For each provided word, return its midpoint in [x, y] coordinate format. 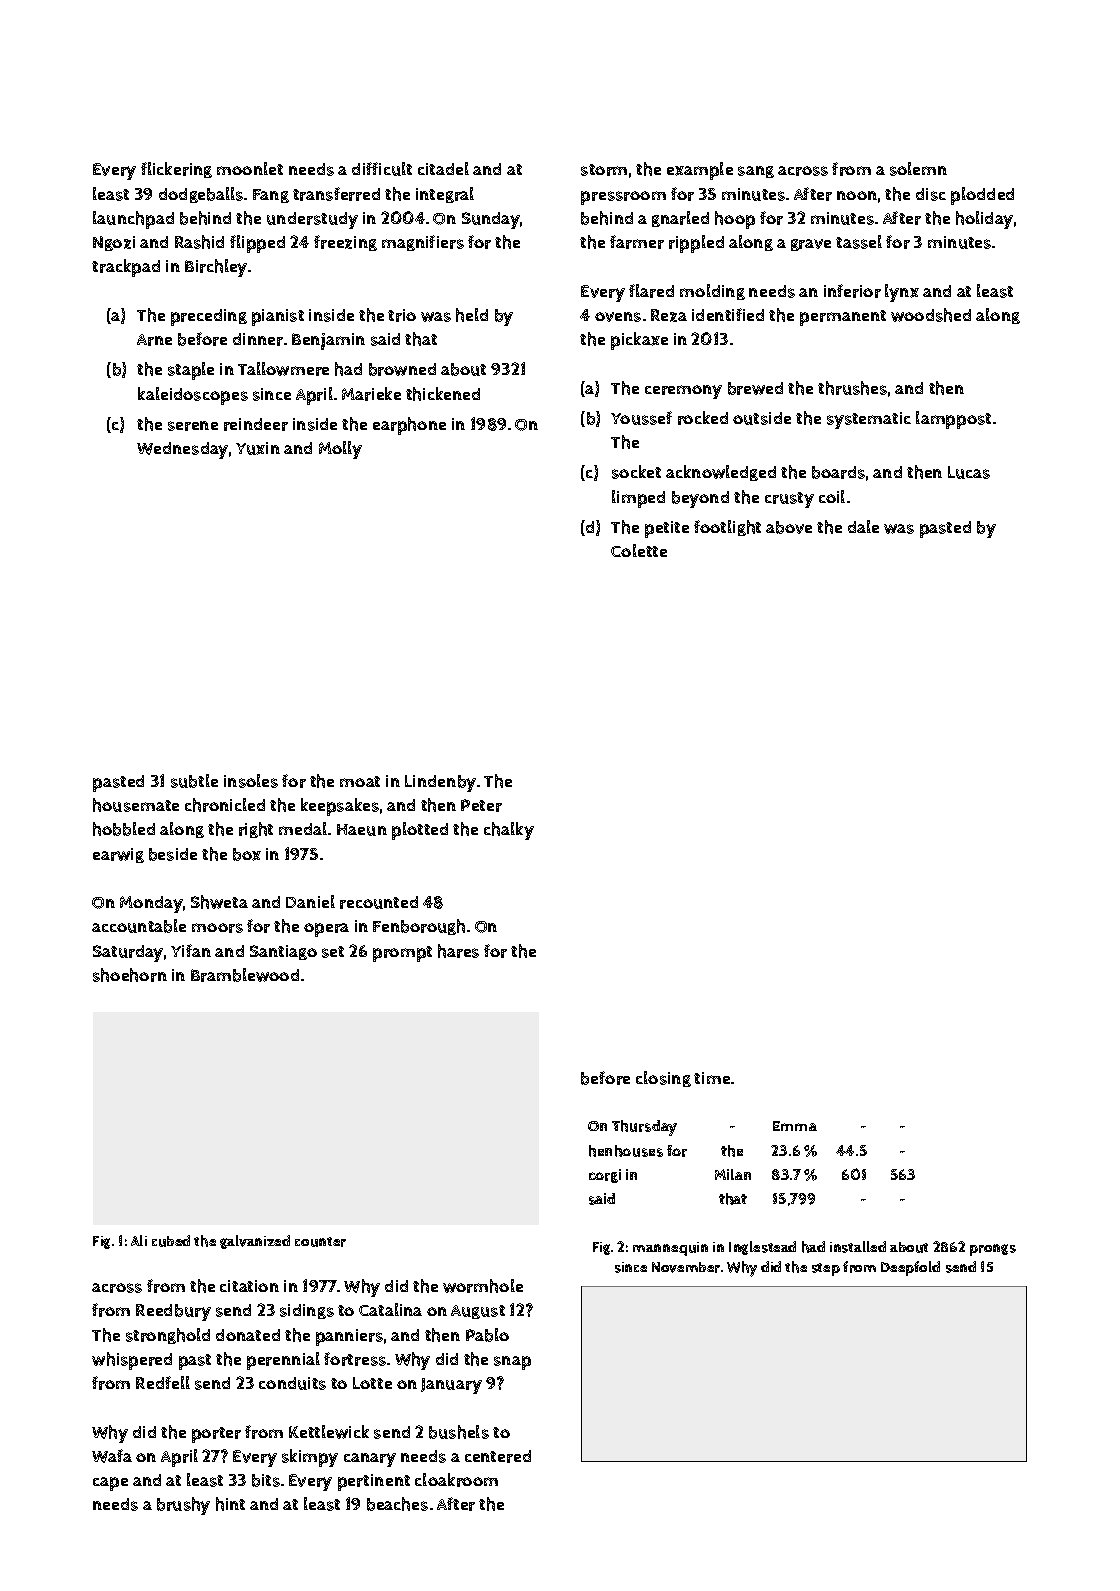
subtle [194, 781]
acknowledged [721, 473]
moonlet [250, 168]
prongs [993, 1250]
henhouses [626, 1151]
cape [110, 1484]
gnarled [680, 219]
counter [320, 1242]
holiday [984, 220]
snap [512, 1363]
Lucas [969, 472]
